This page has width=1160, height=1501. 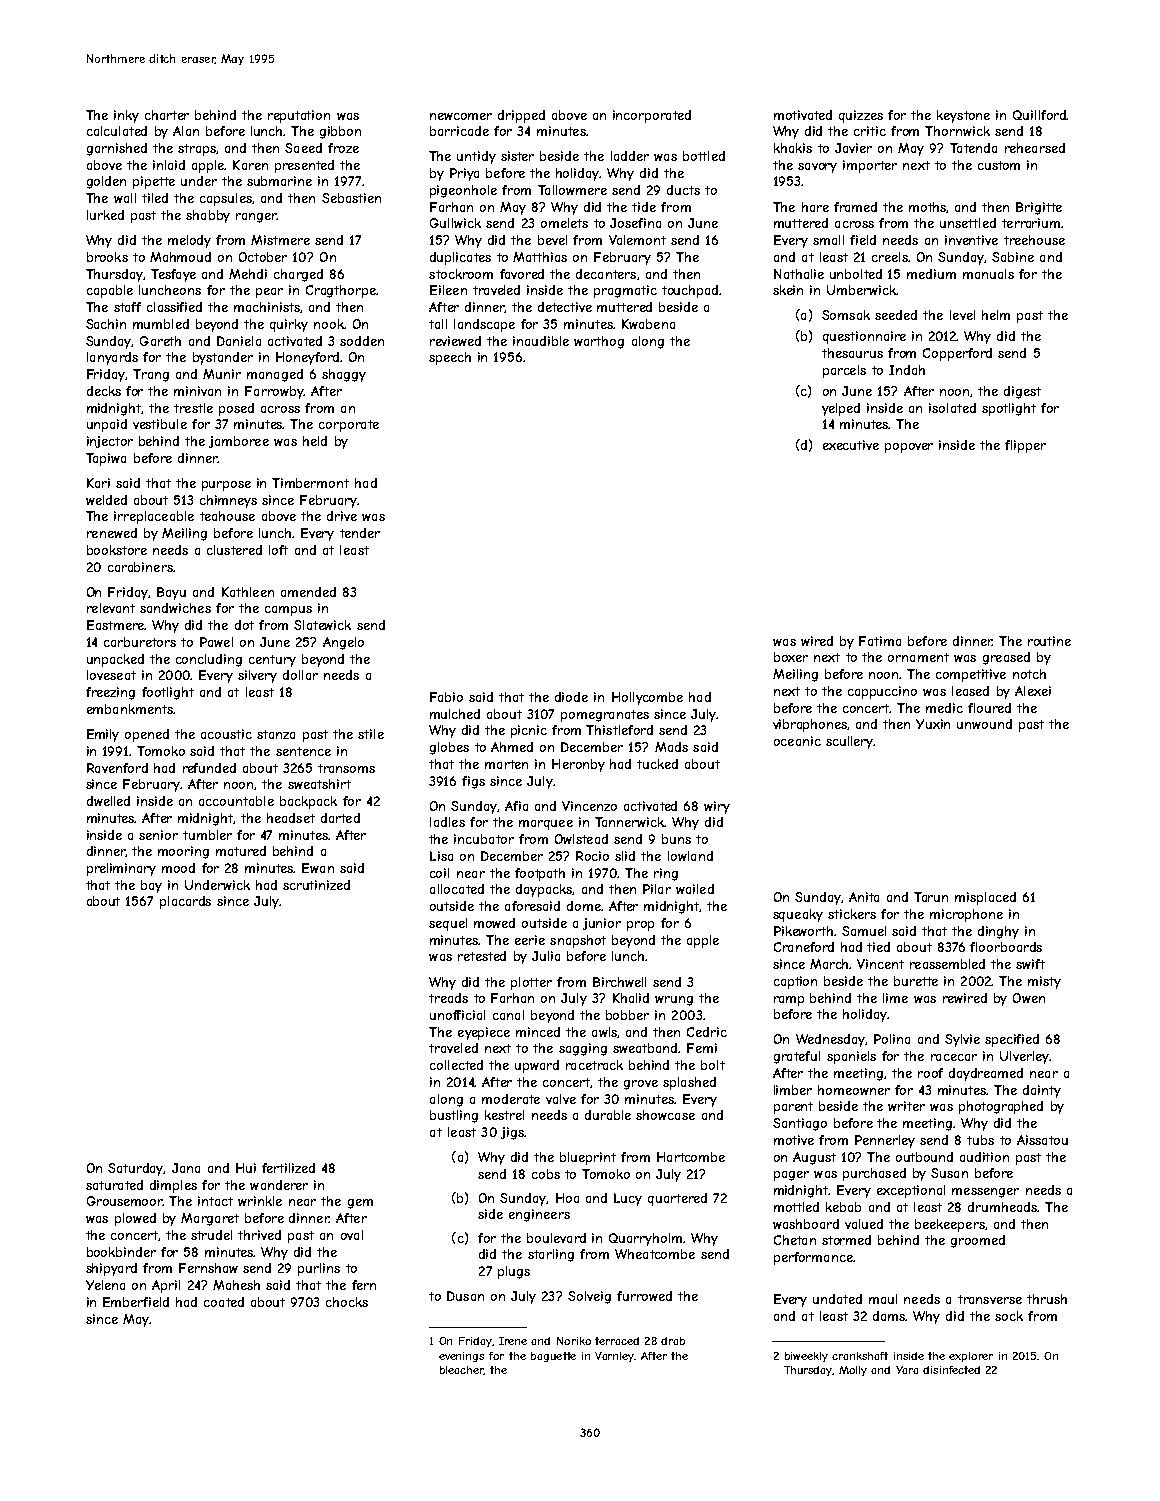 What do you see at coordinates (803, 115) in the page?
I see `motivated` at bounding box center [803, 115].
